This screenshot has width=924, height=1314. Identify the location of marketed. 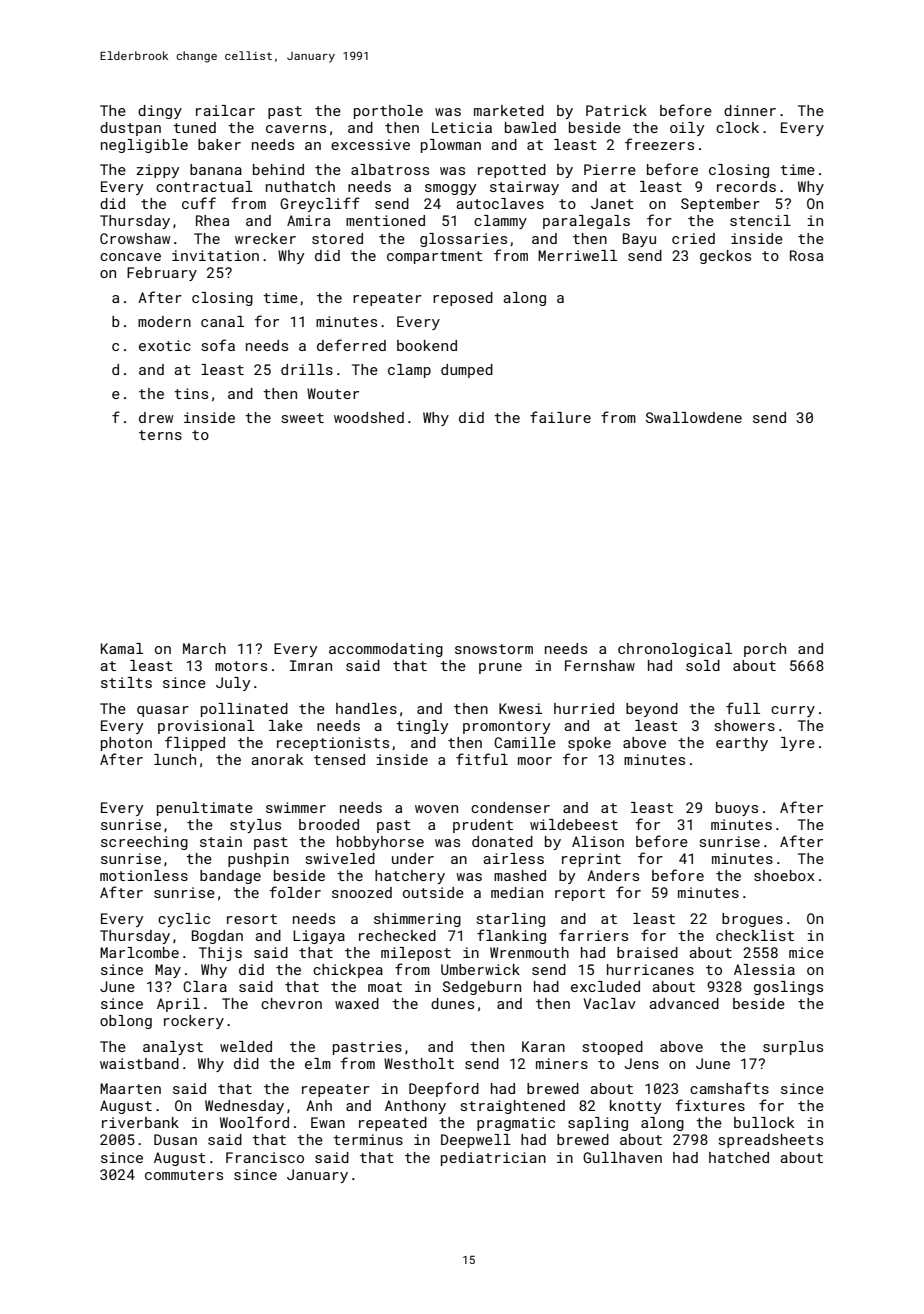
(509, 110).
